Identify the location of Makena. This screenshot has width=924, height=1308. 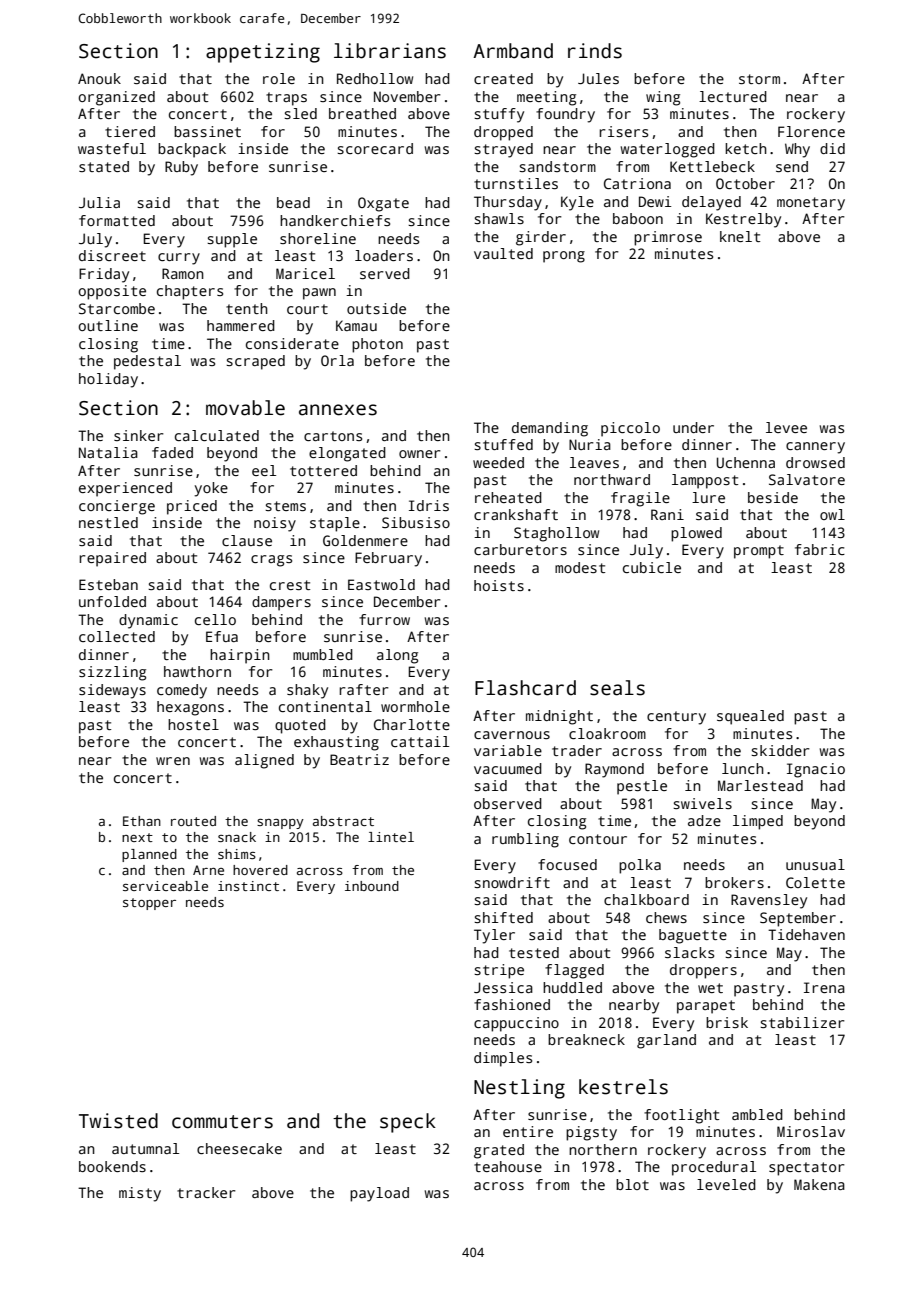
(819, 1184).
